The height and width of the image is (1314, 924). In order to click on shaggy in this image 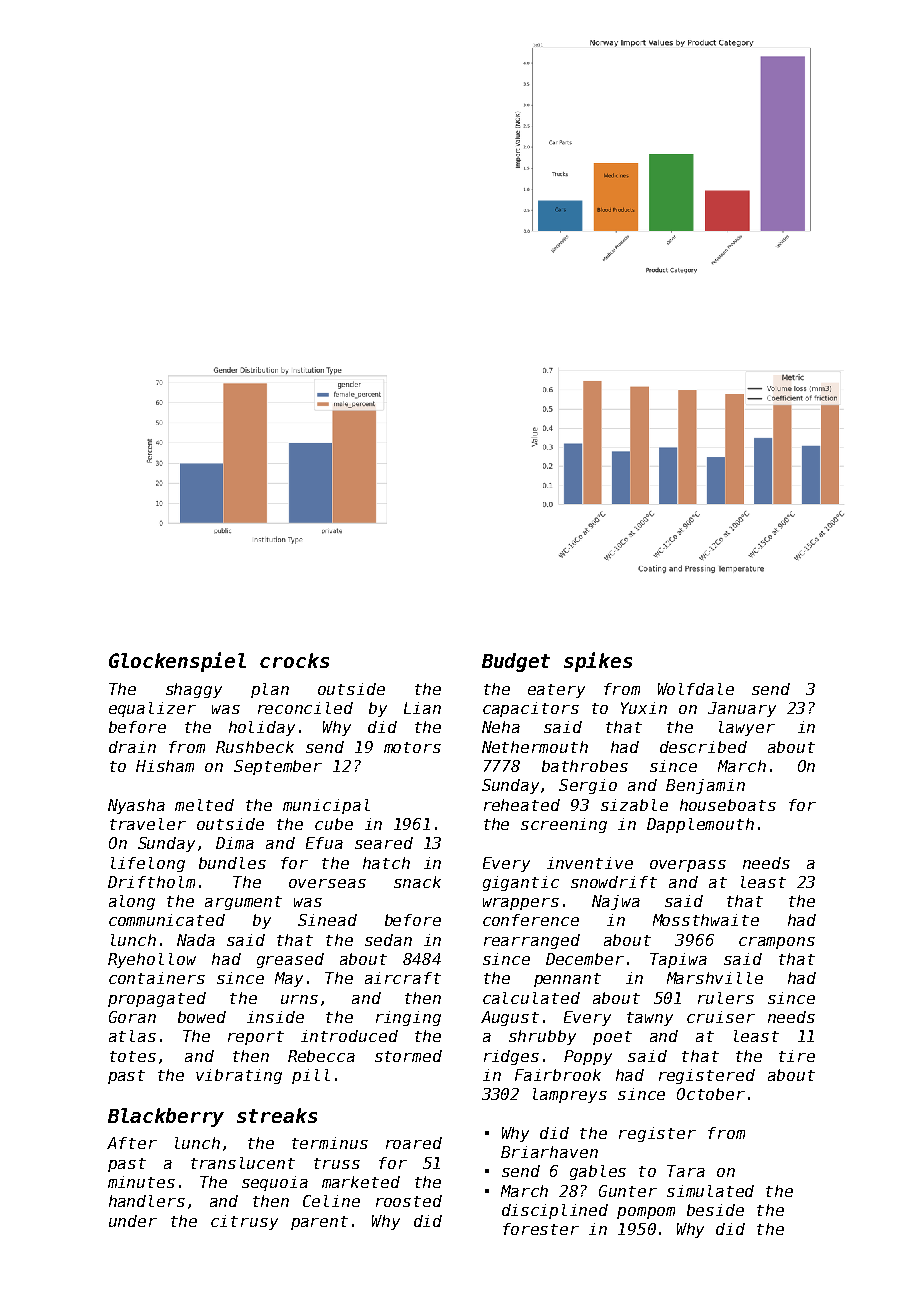, I will do `click(194, 690)`.
